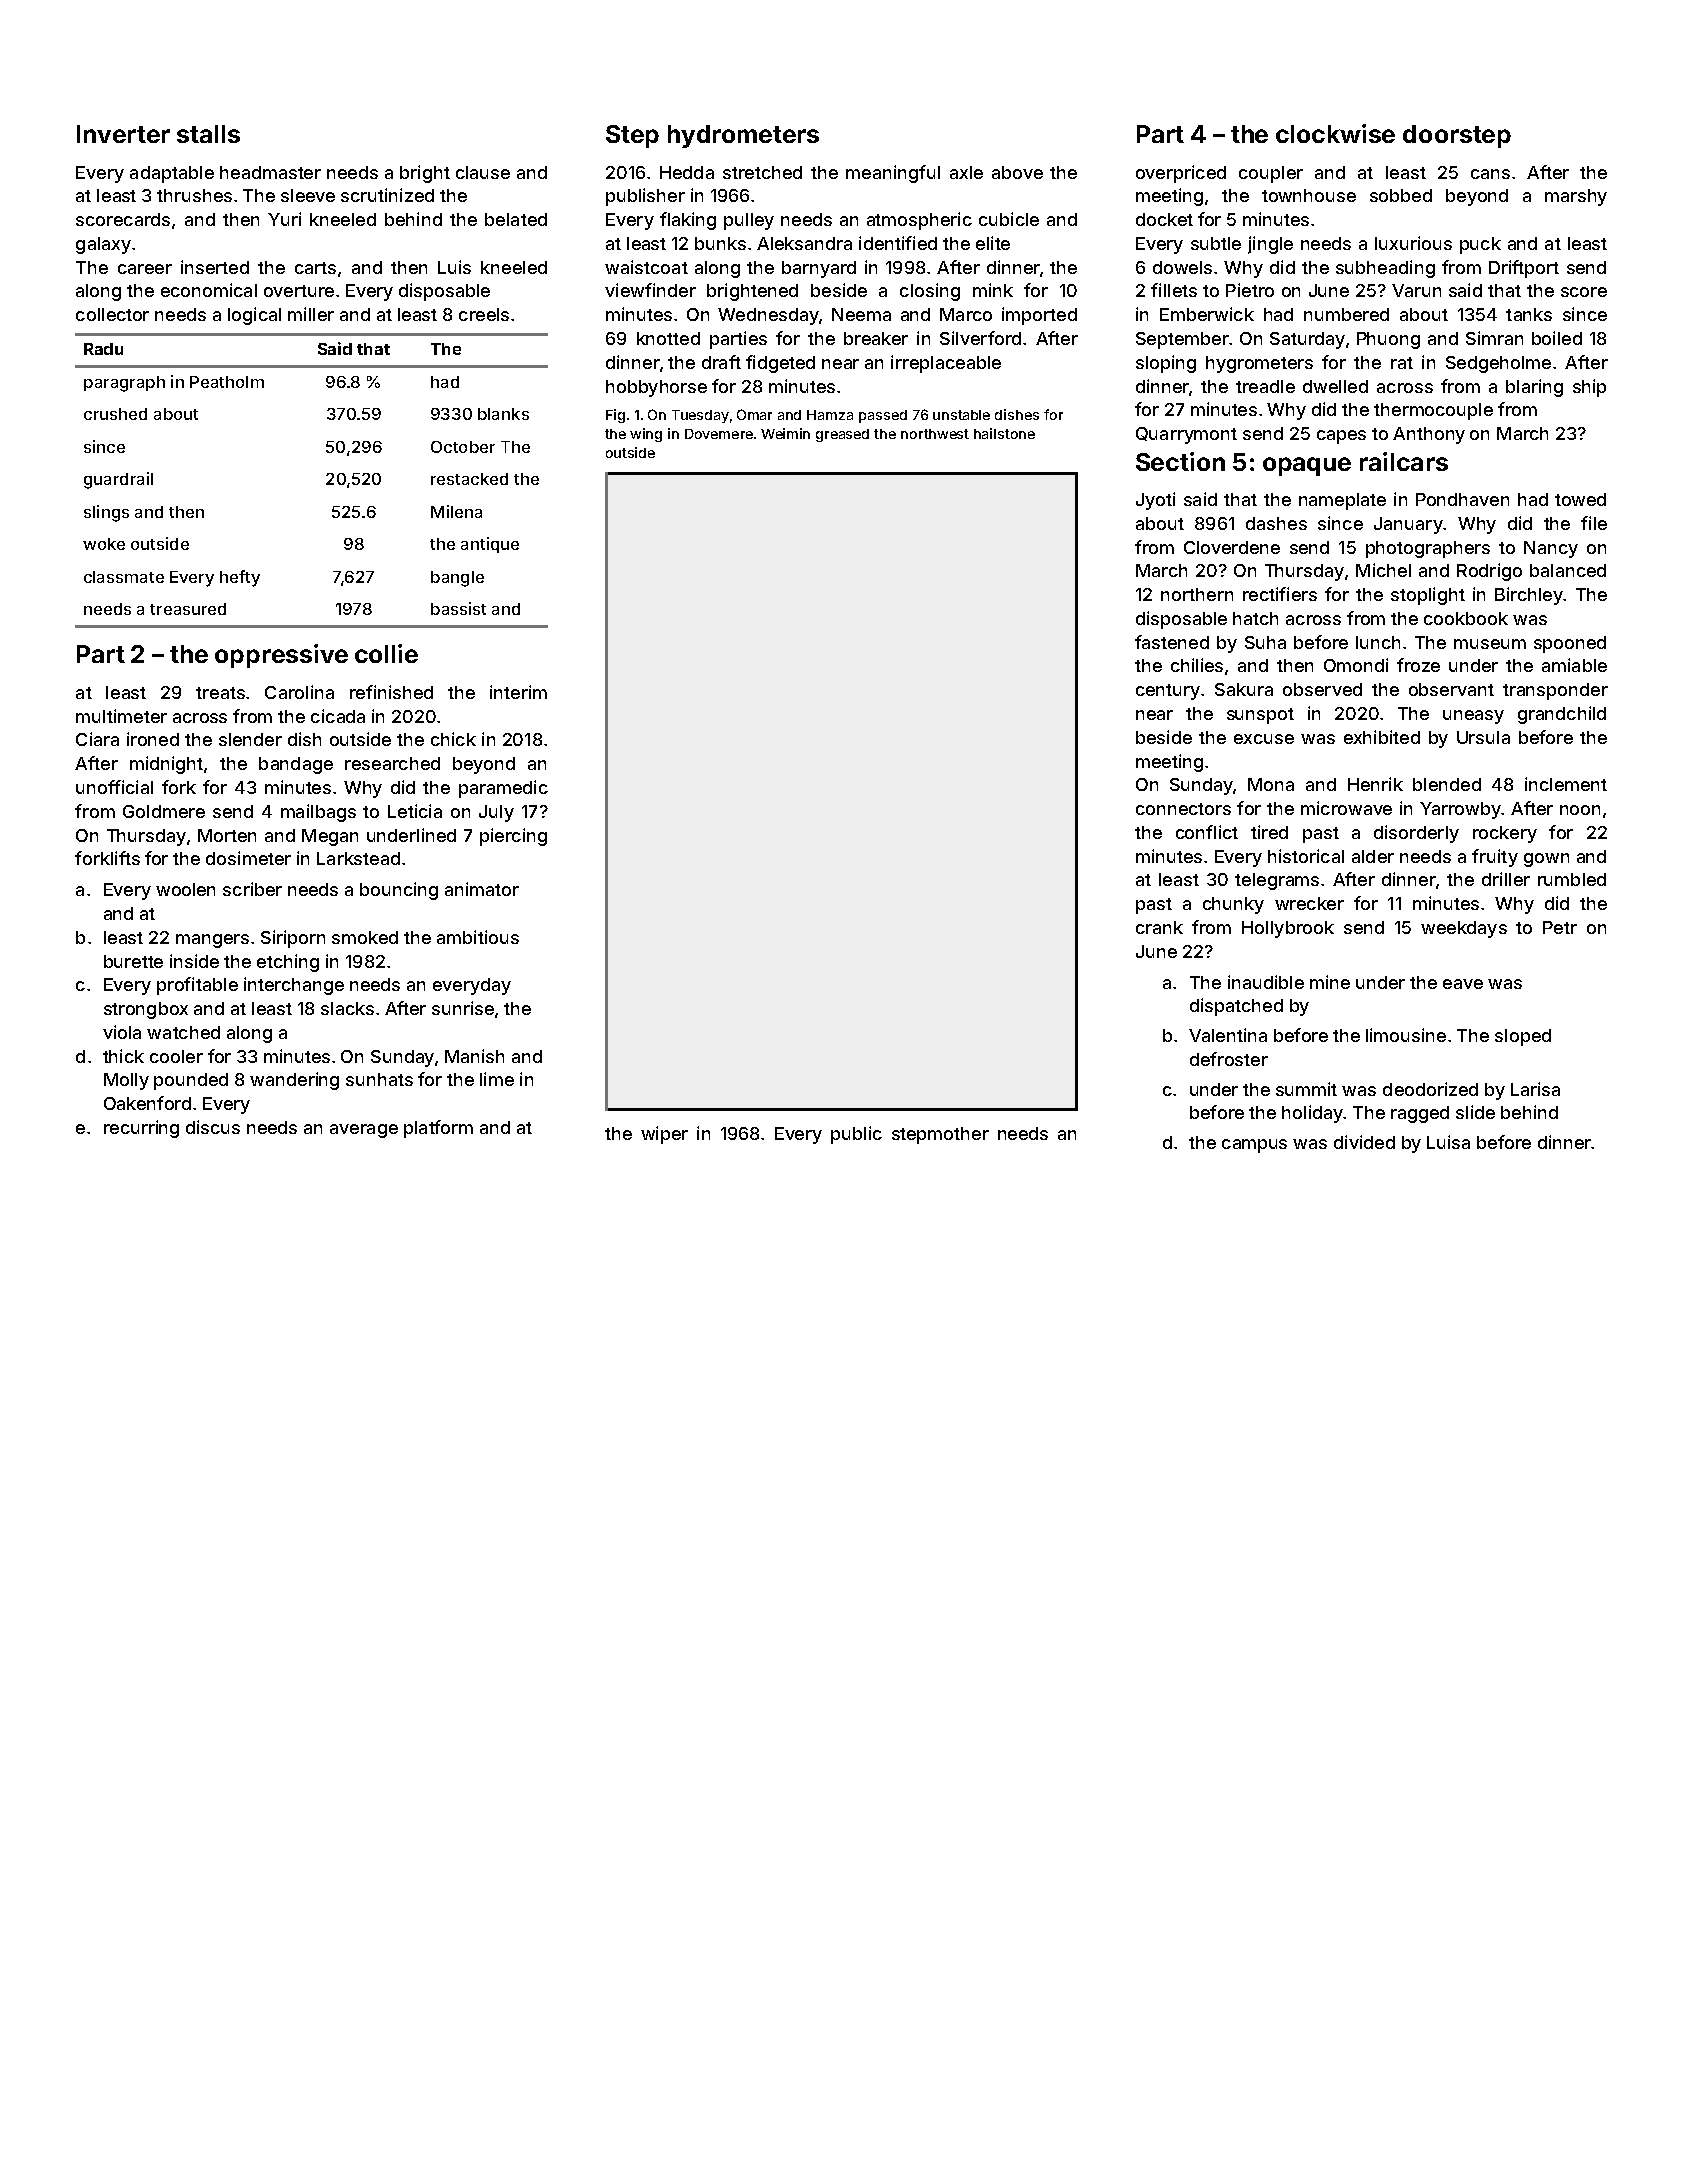  I want to click on hailstone, so click(1004, 433).
